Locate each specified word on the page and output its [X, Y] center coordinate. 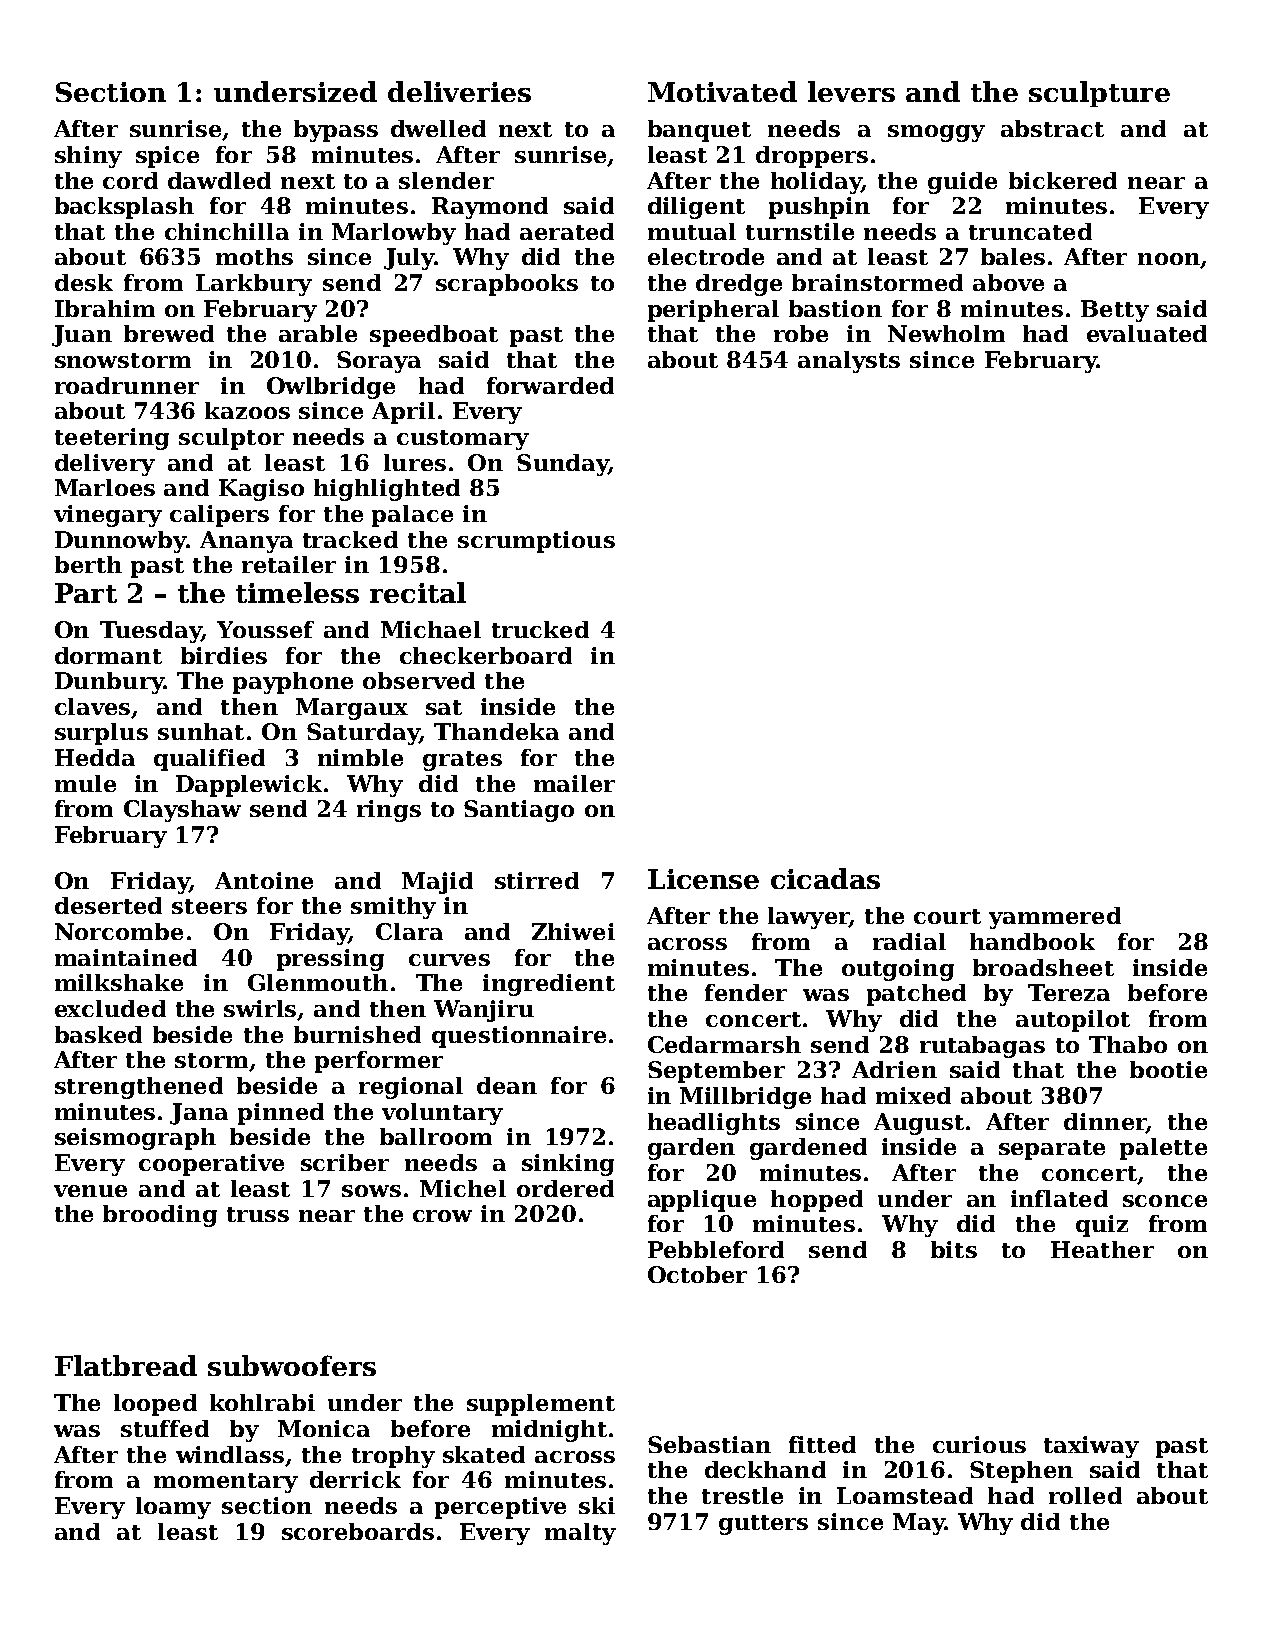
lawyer [808, 918]
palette [1163, 1149]
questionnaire [519, 1037]
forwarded [550, 385]
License [703, 879]
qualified [209, 760]
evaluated [1147, 333]
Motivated [722, 91]
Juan [82, 336]
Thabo [1128, 1044]
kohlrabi [262, 1402]
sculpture [1099, 94]
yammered [1055, 918]
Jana [199, 1114]
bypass [336, 131]
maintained [126, 957]
